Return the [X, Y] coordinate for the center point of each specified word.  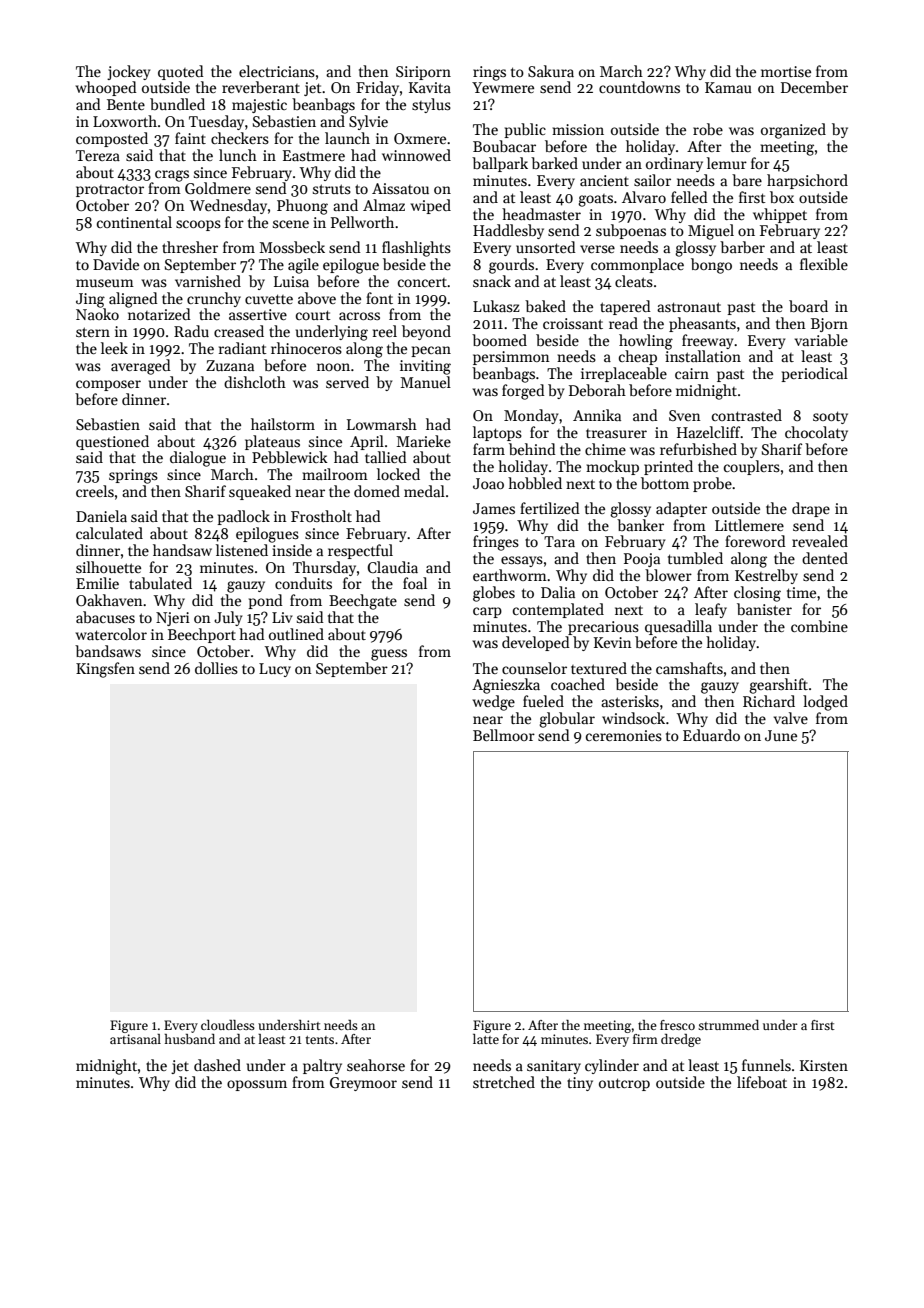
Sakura [551, 71]
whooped [106, 88]
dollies [216, 668]
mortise [786, 71]
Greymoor [363, 1084]
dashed [217, 1065]
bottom [665, 483]
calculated [109, 533]
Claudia [392, 567]
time [801, 592]
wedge [494, 703]
